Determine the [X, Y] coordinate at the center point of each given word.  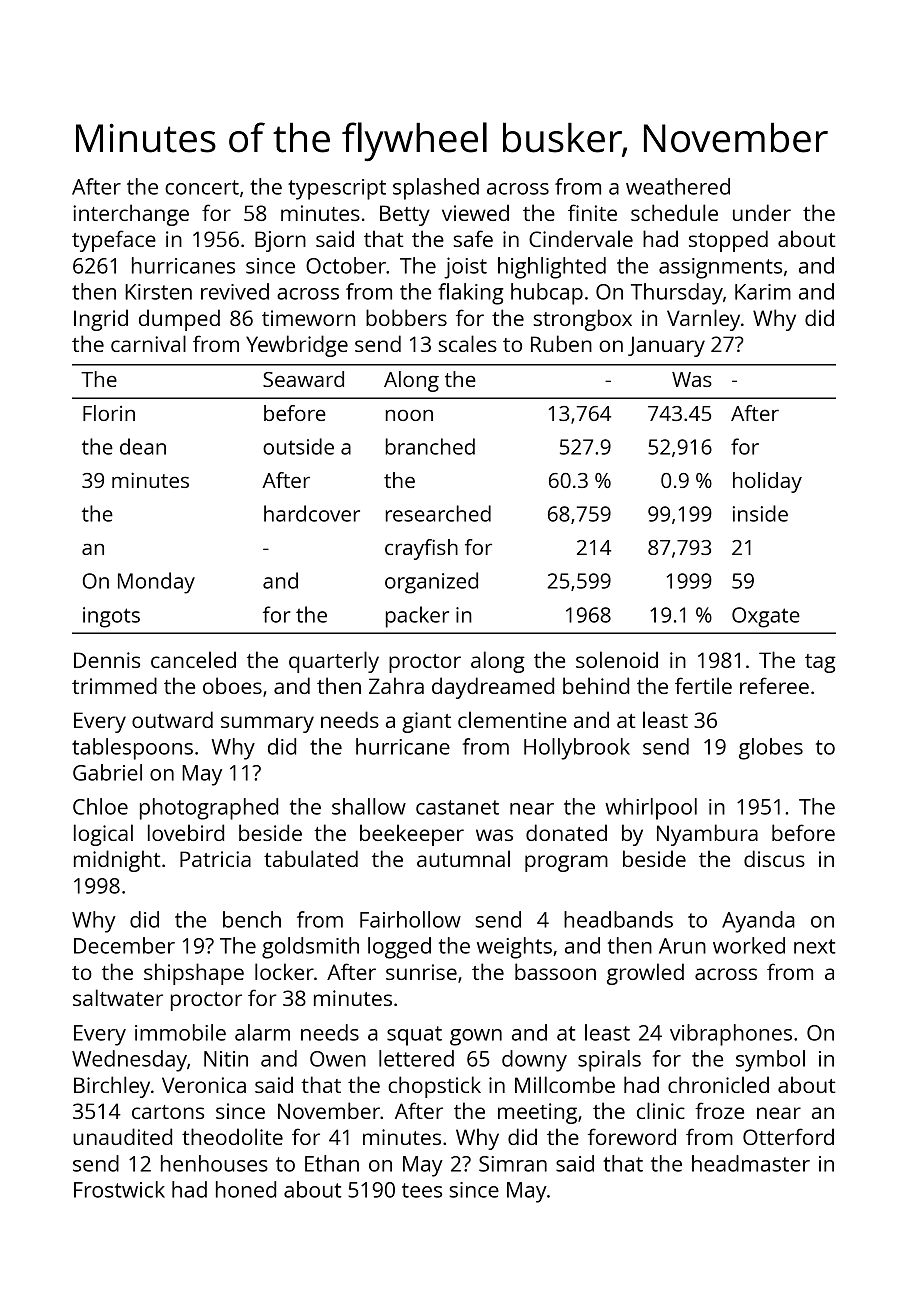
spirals [609, 1061]
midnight [117, 861]
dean [143, 446]
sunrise [421, 972]
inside [760, 513]
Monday [156, 583]
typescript [337, 189]
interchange [131, 215]
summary [267, 724]
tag [820, 663]
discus [774, 858]
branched [430, 446]
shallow [369, 806]
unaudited [122, 1136]
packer [417, 617]
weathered [678, 186]
